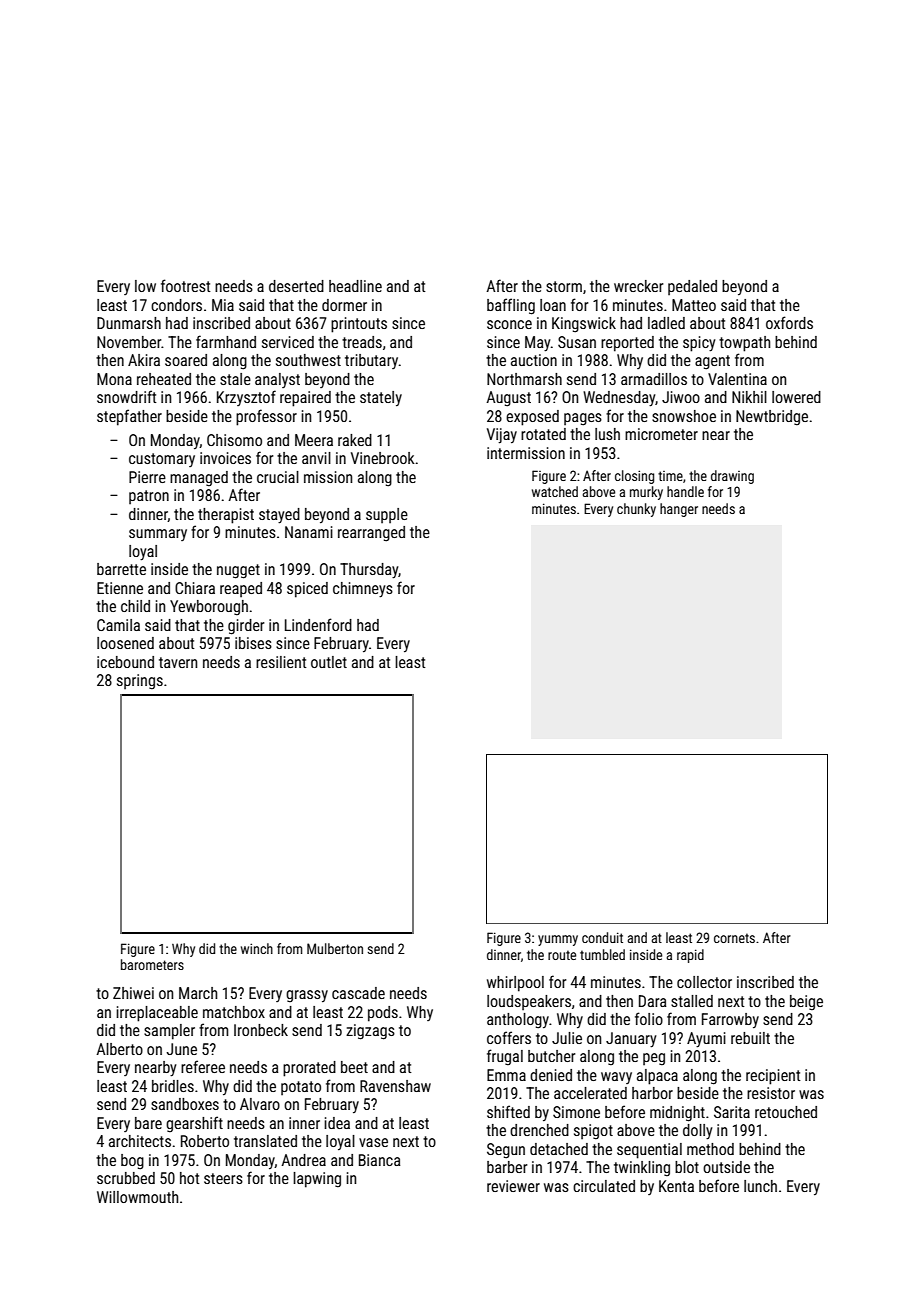 Image resolution: width=924 pixels, height=1314 pixels. What do you see at coordinates (661, 434) in the page?
I see `micrometer` at bounding box center [661, 434].
